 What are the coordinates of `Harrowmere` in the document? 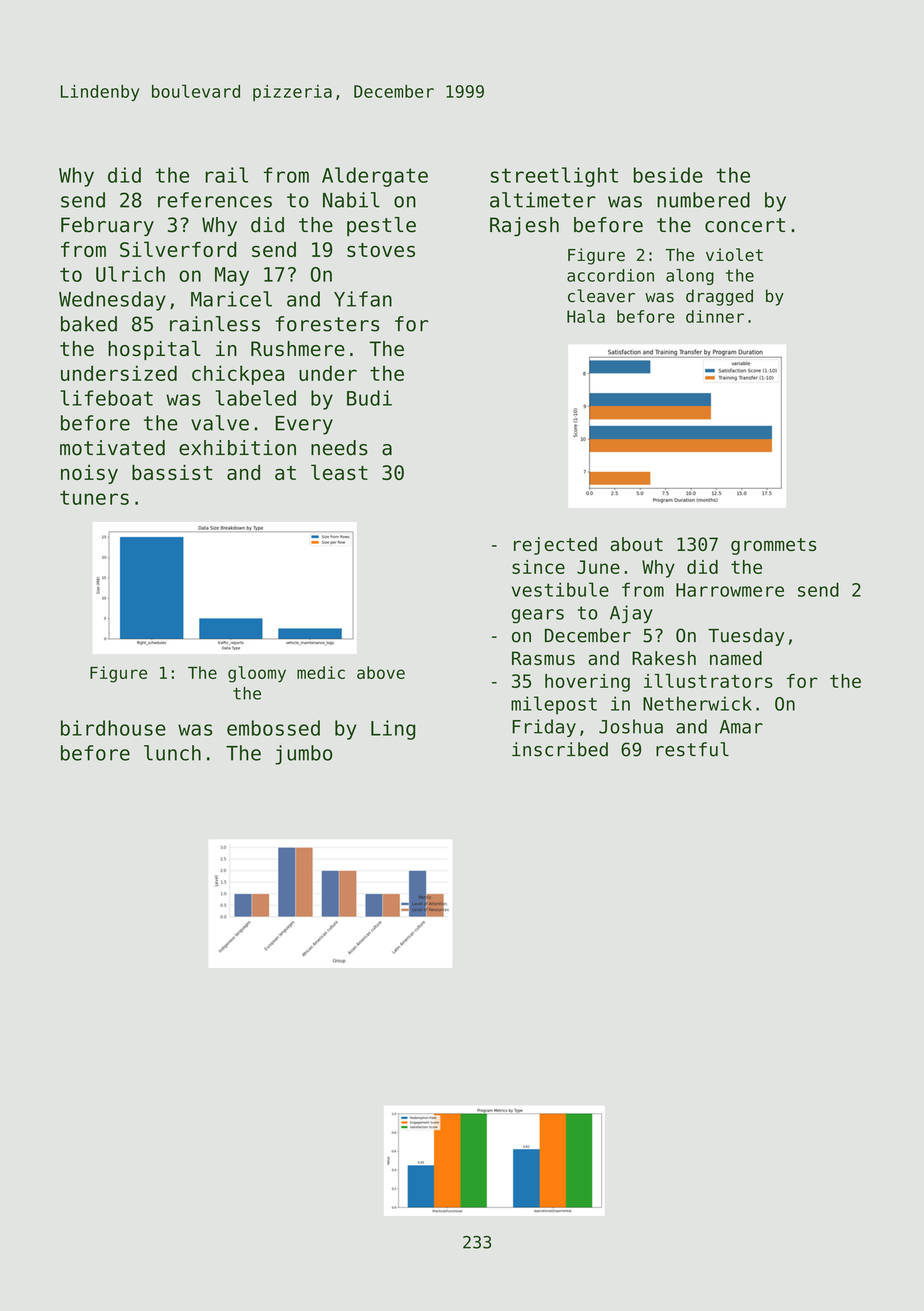 It's located at (730, 590).
